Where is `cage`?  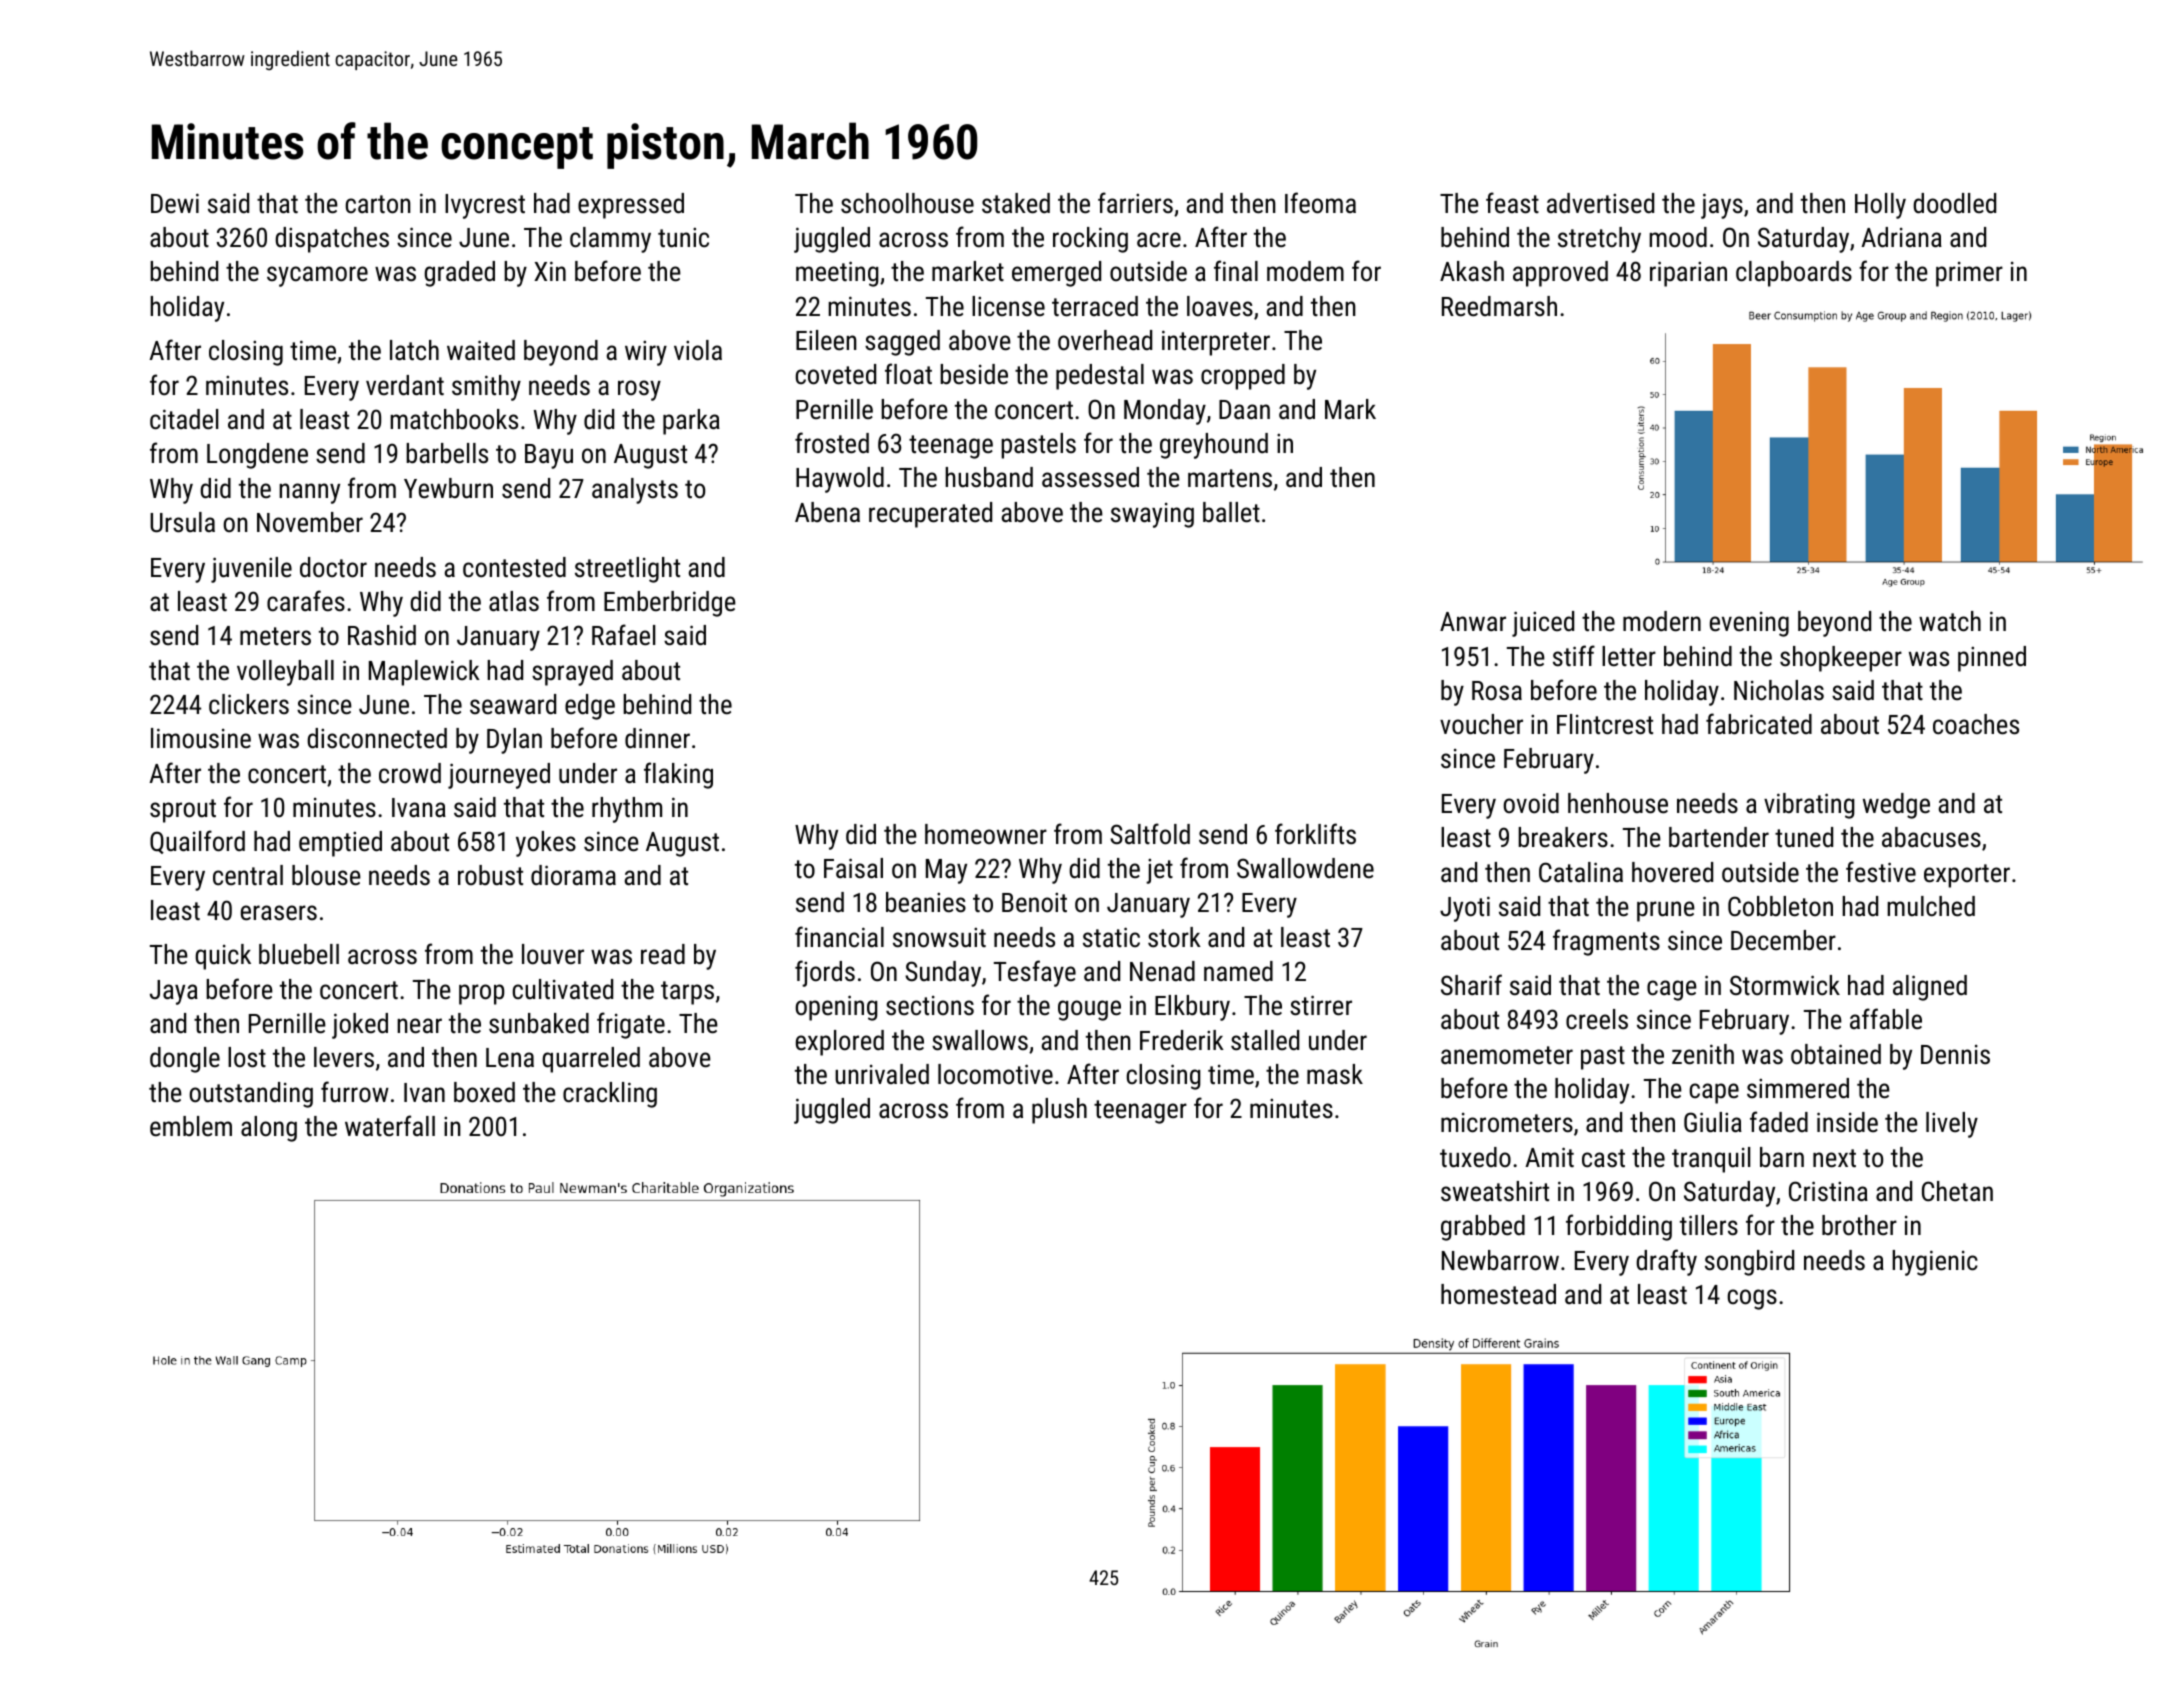 cage is located at coordinates (1672, 990).
